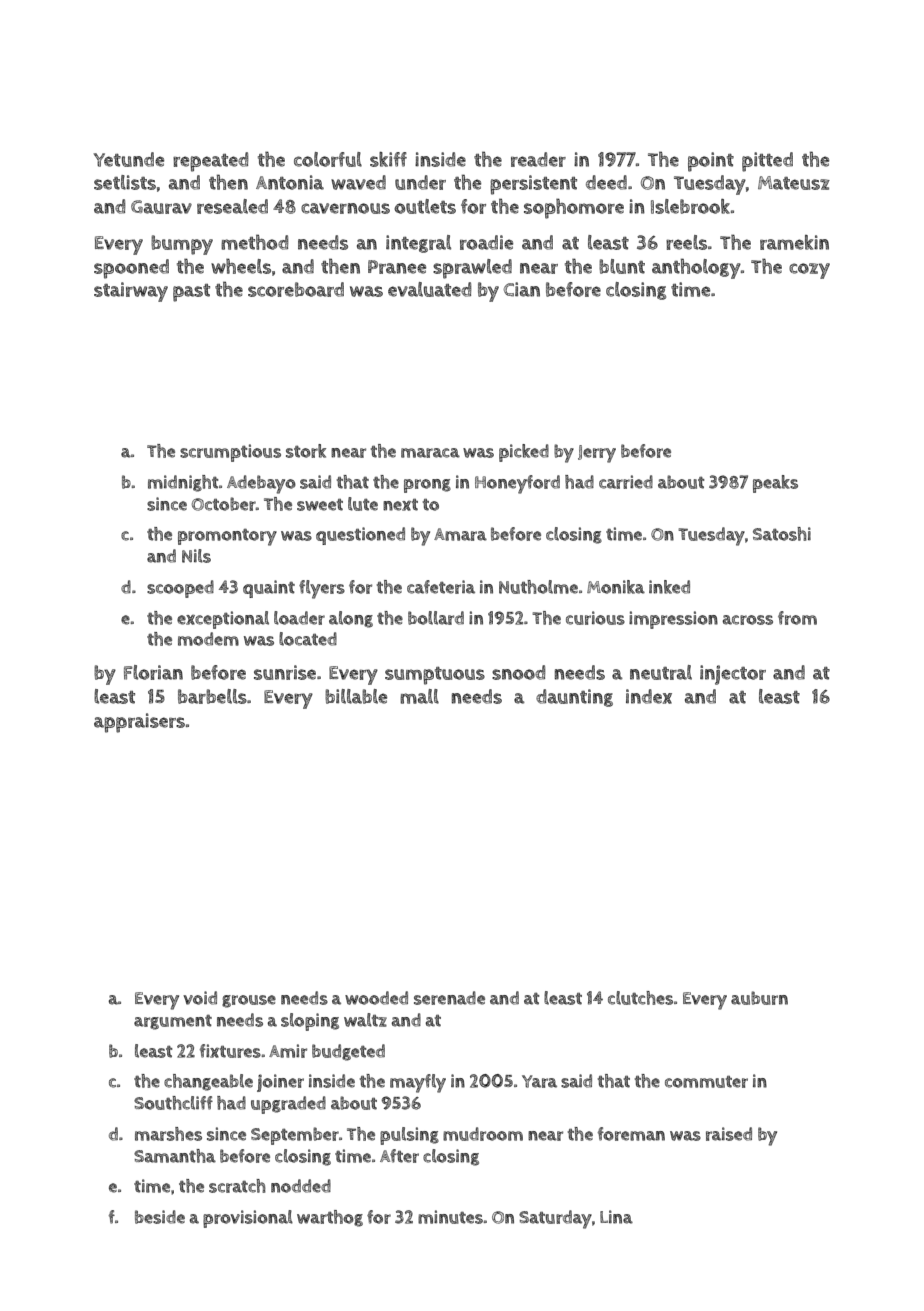 The image size is (924, 1311). Describe the element at coordinates (173, 1103) in the screenshot. I see `Southcliff` at that location.
